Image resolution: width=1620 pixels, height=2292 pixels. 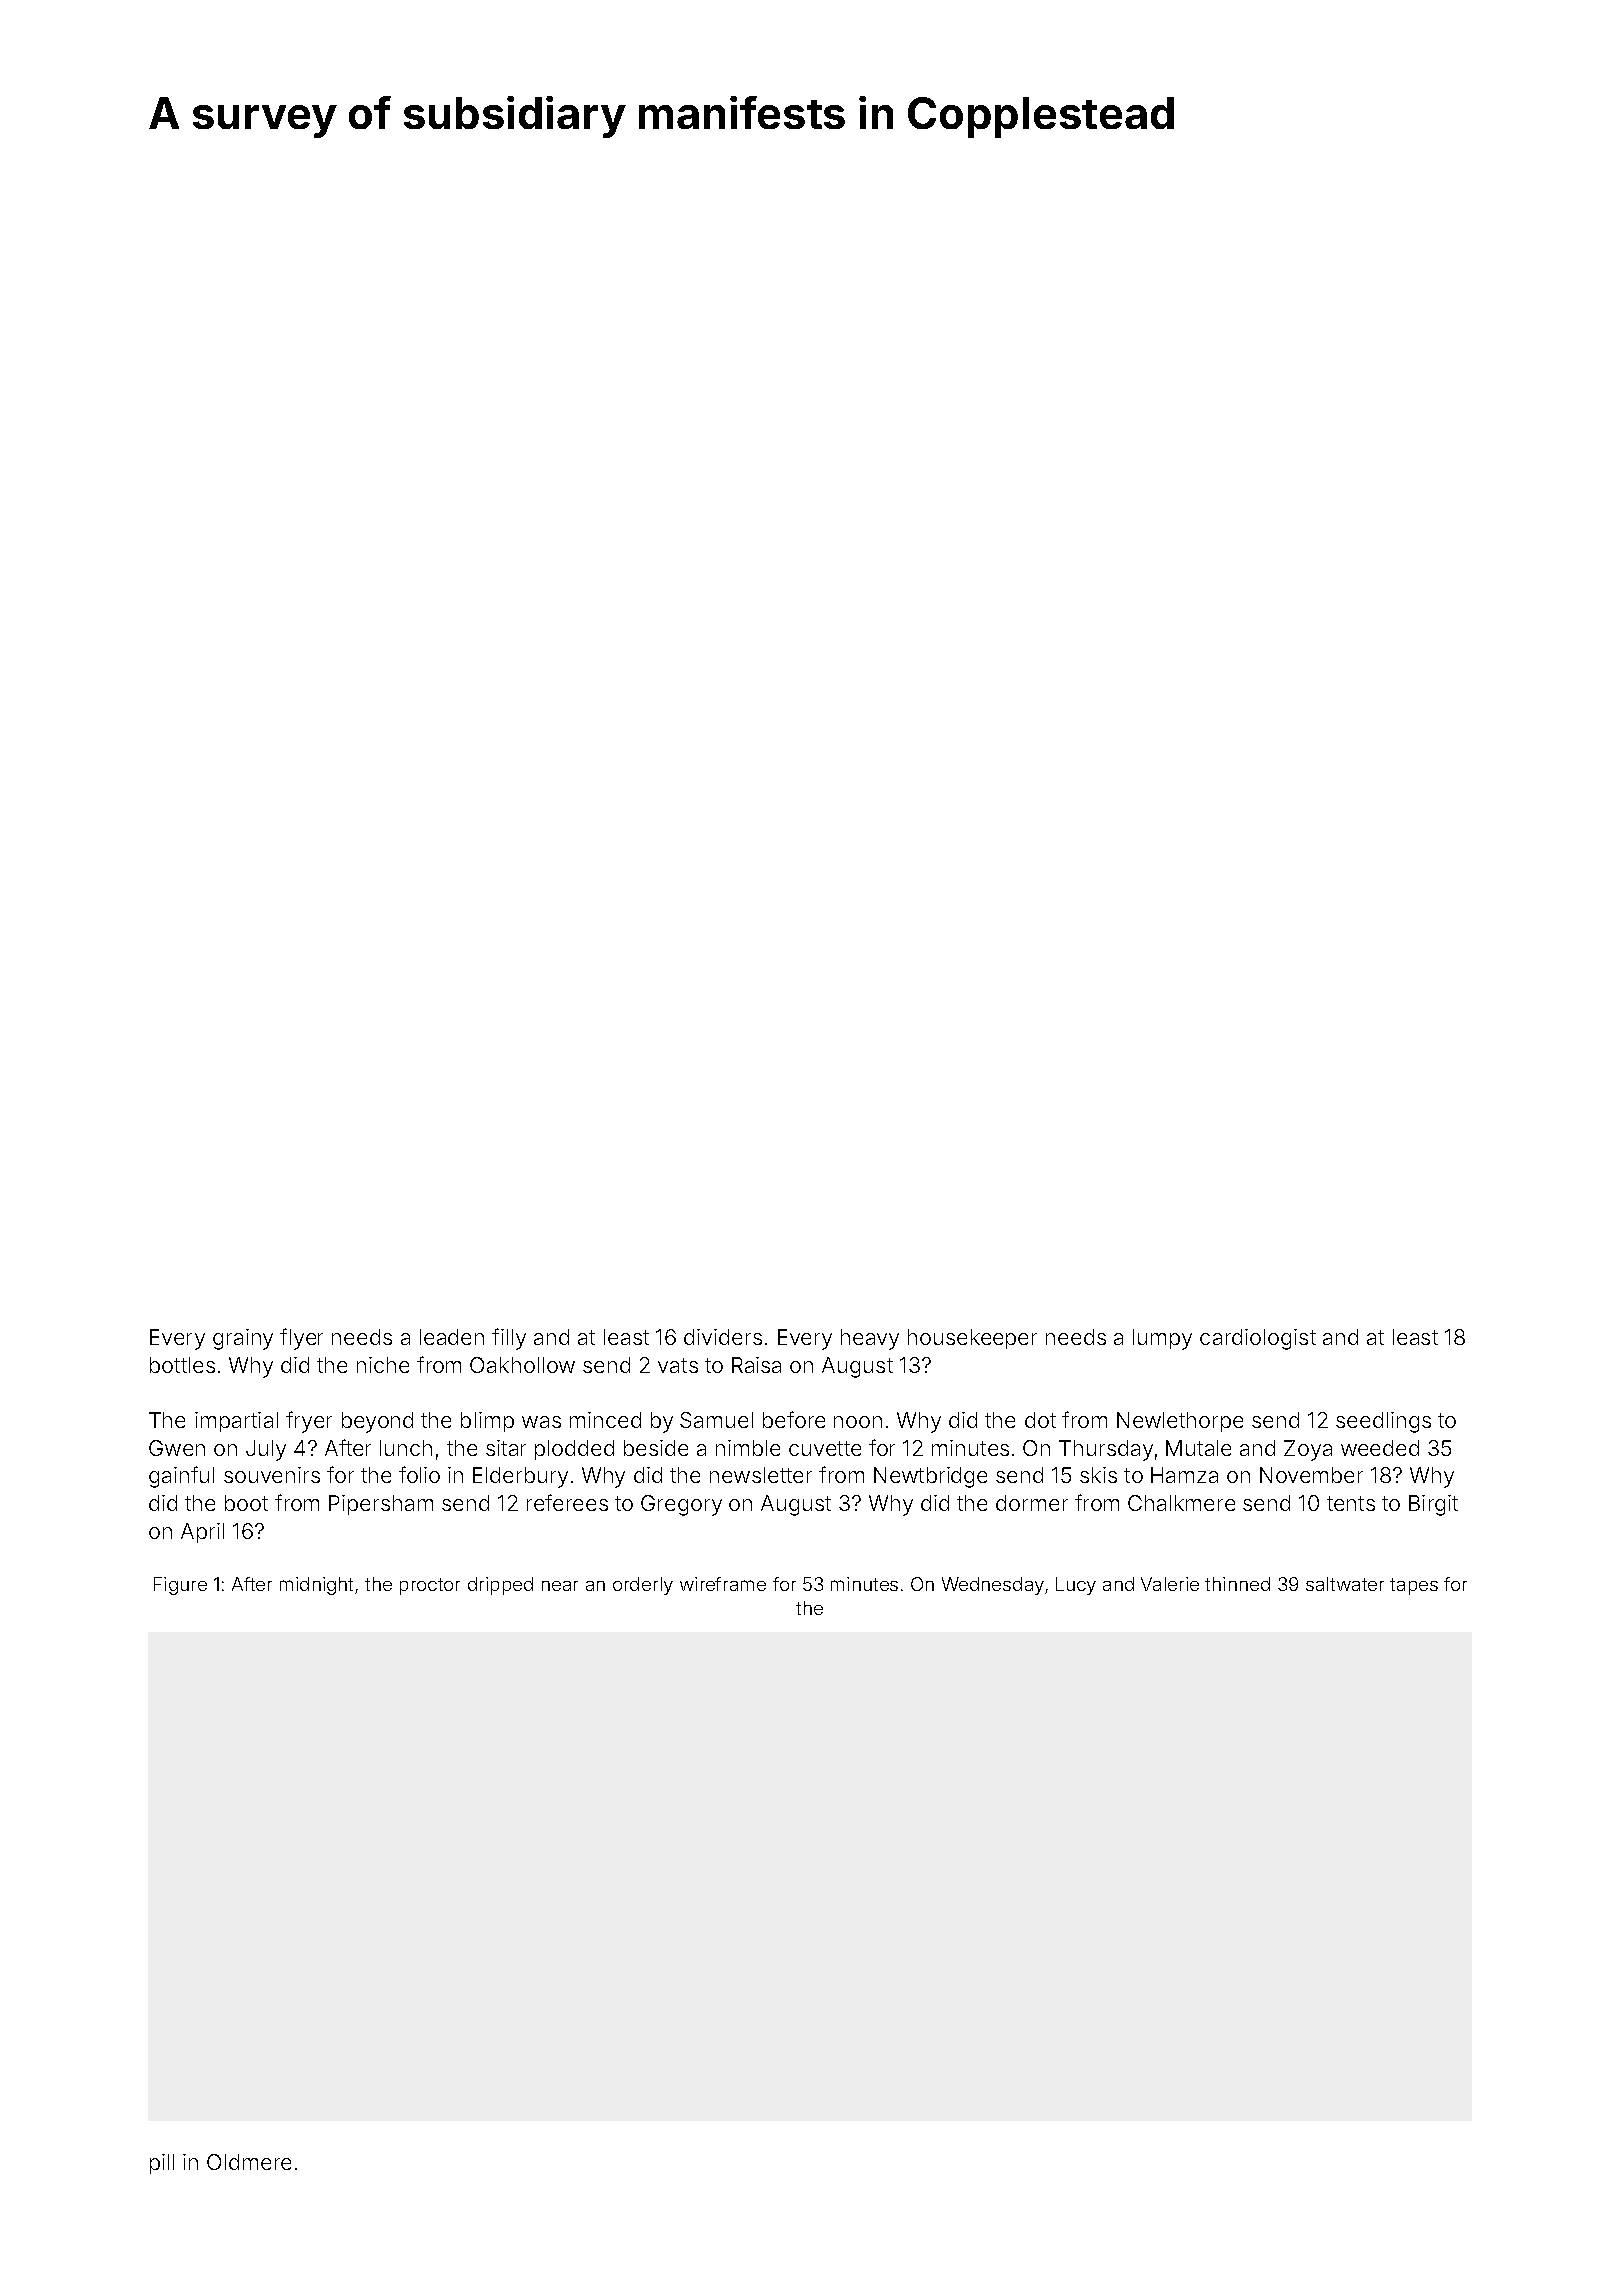 I want to click on referees, so click(x=567, y=1502).
